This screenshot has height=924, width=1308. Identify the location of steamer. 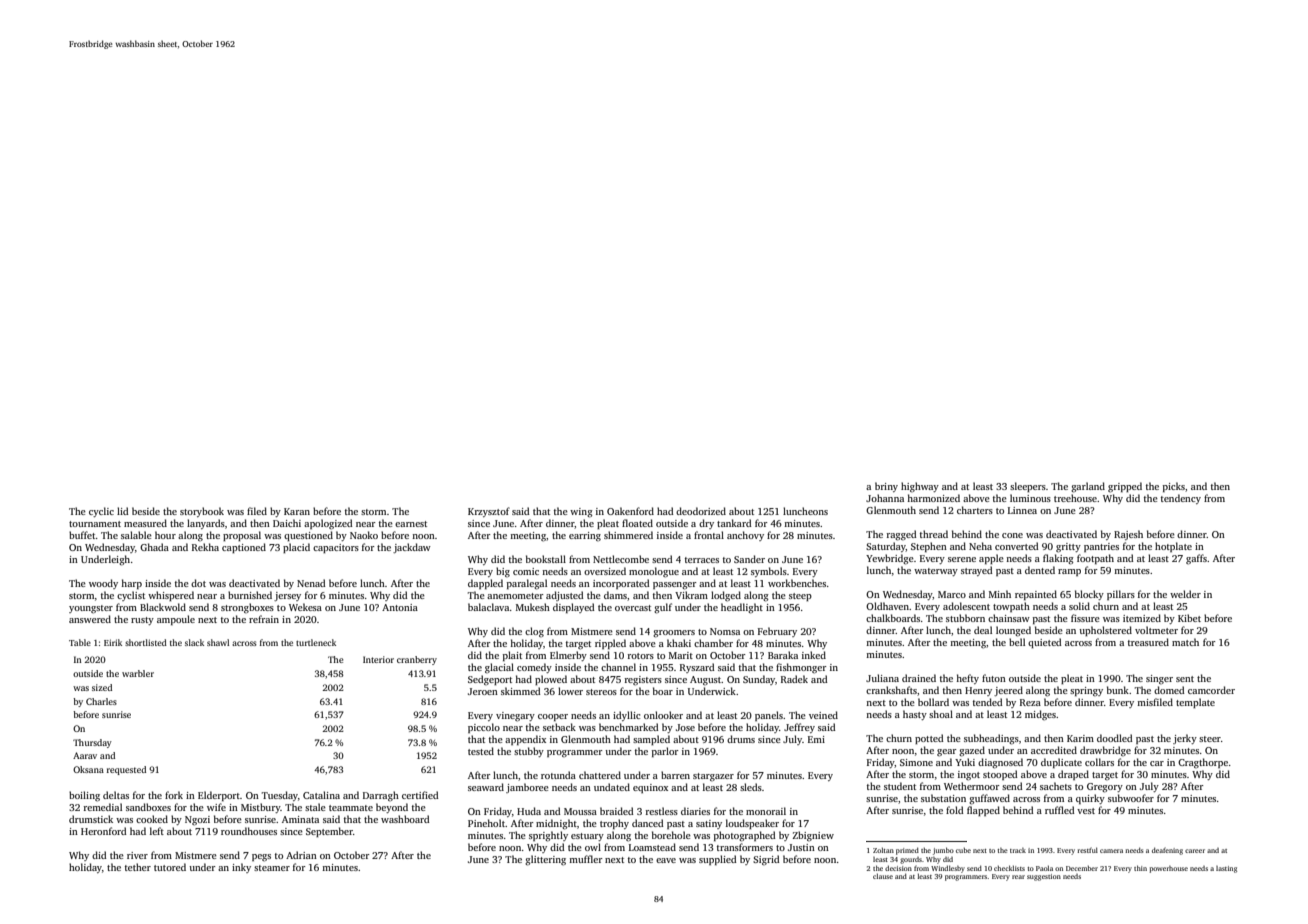
(272, 868).
